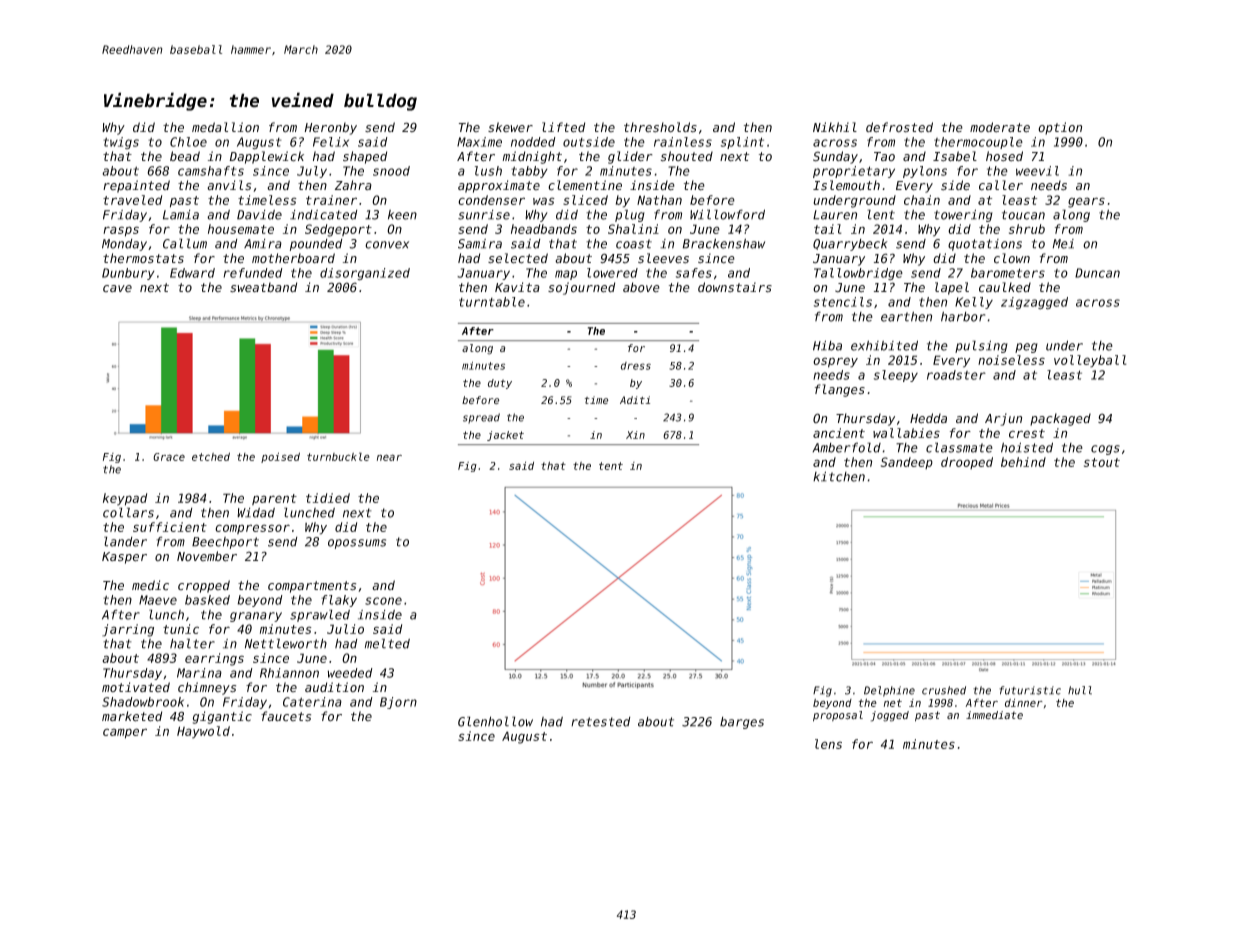 The image size is (1233, 952). What do you see at coordinates (500, 384) in the screenshot?
I see `duty` at bounding box center [500, 384].
